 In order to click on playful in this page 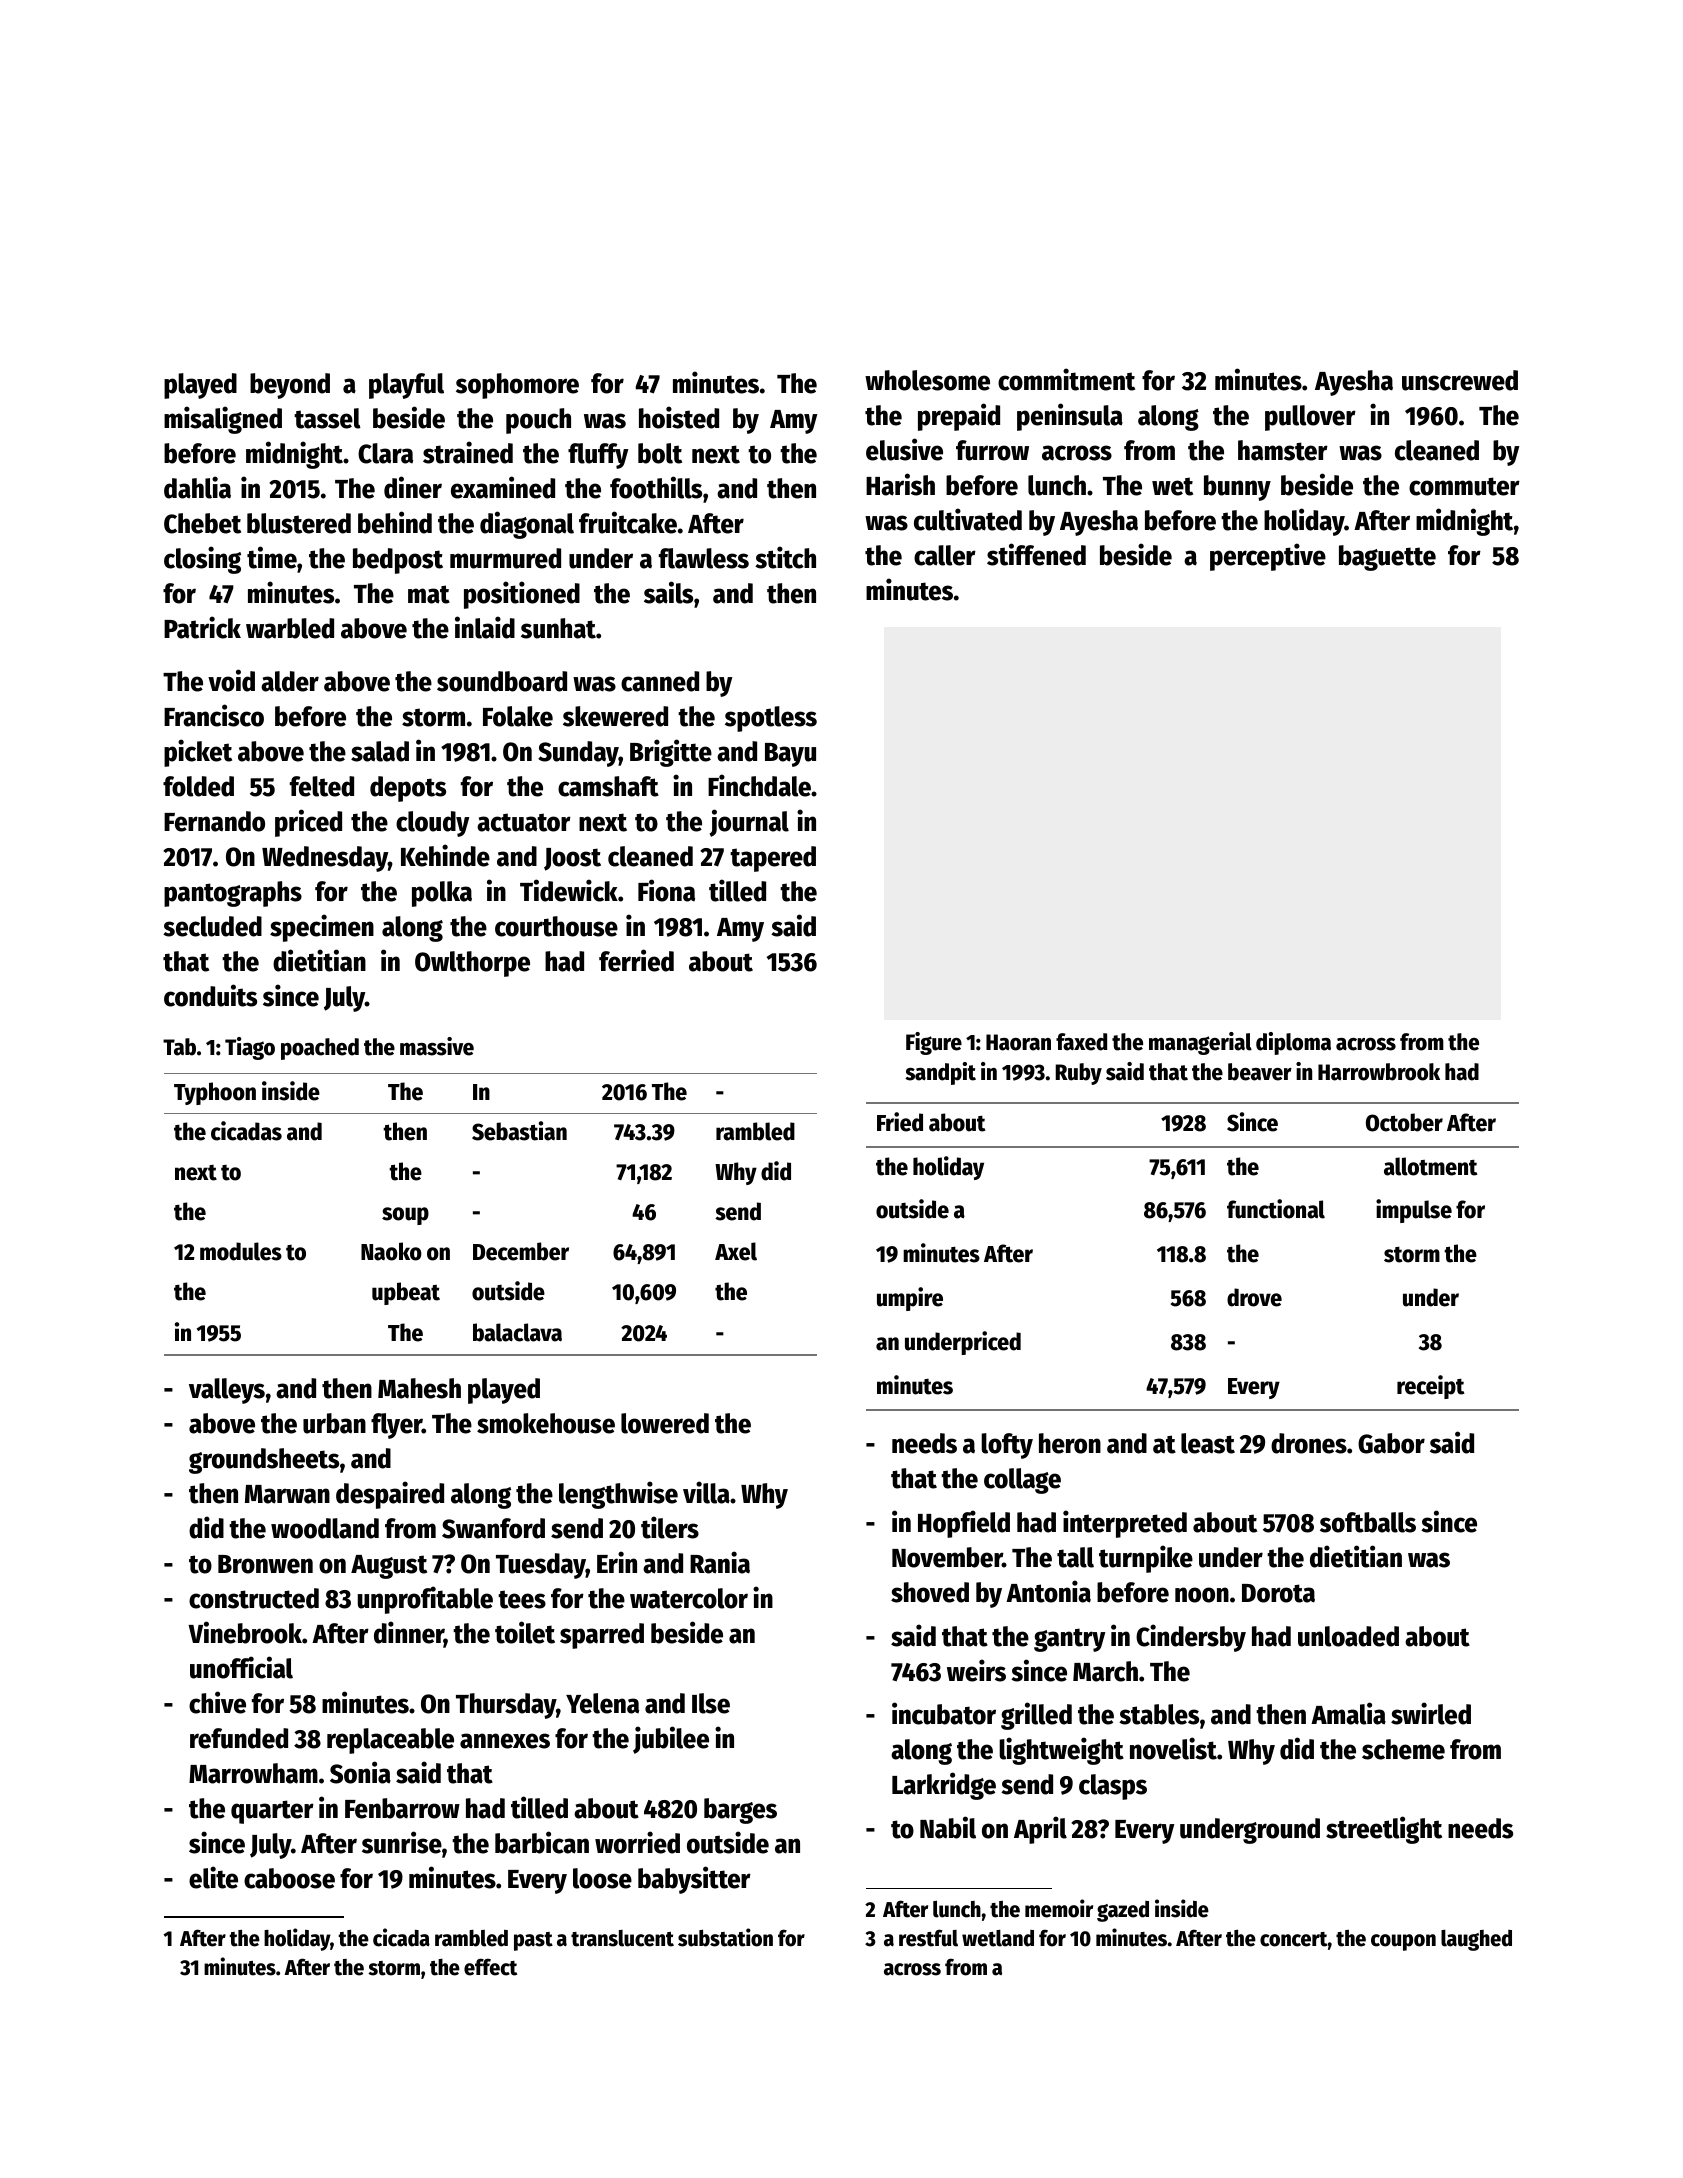, I will do `click(406, 386)`.
